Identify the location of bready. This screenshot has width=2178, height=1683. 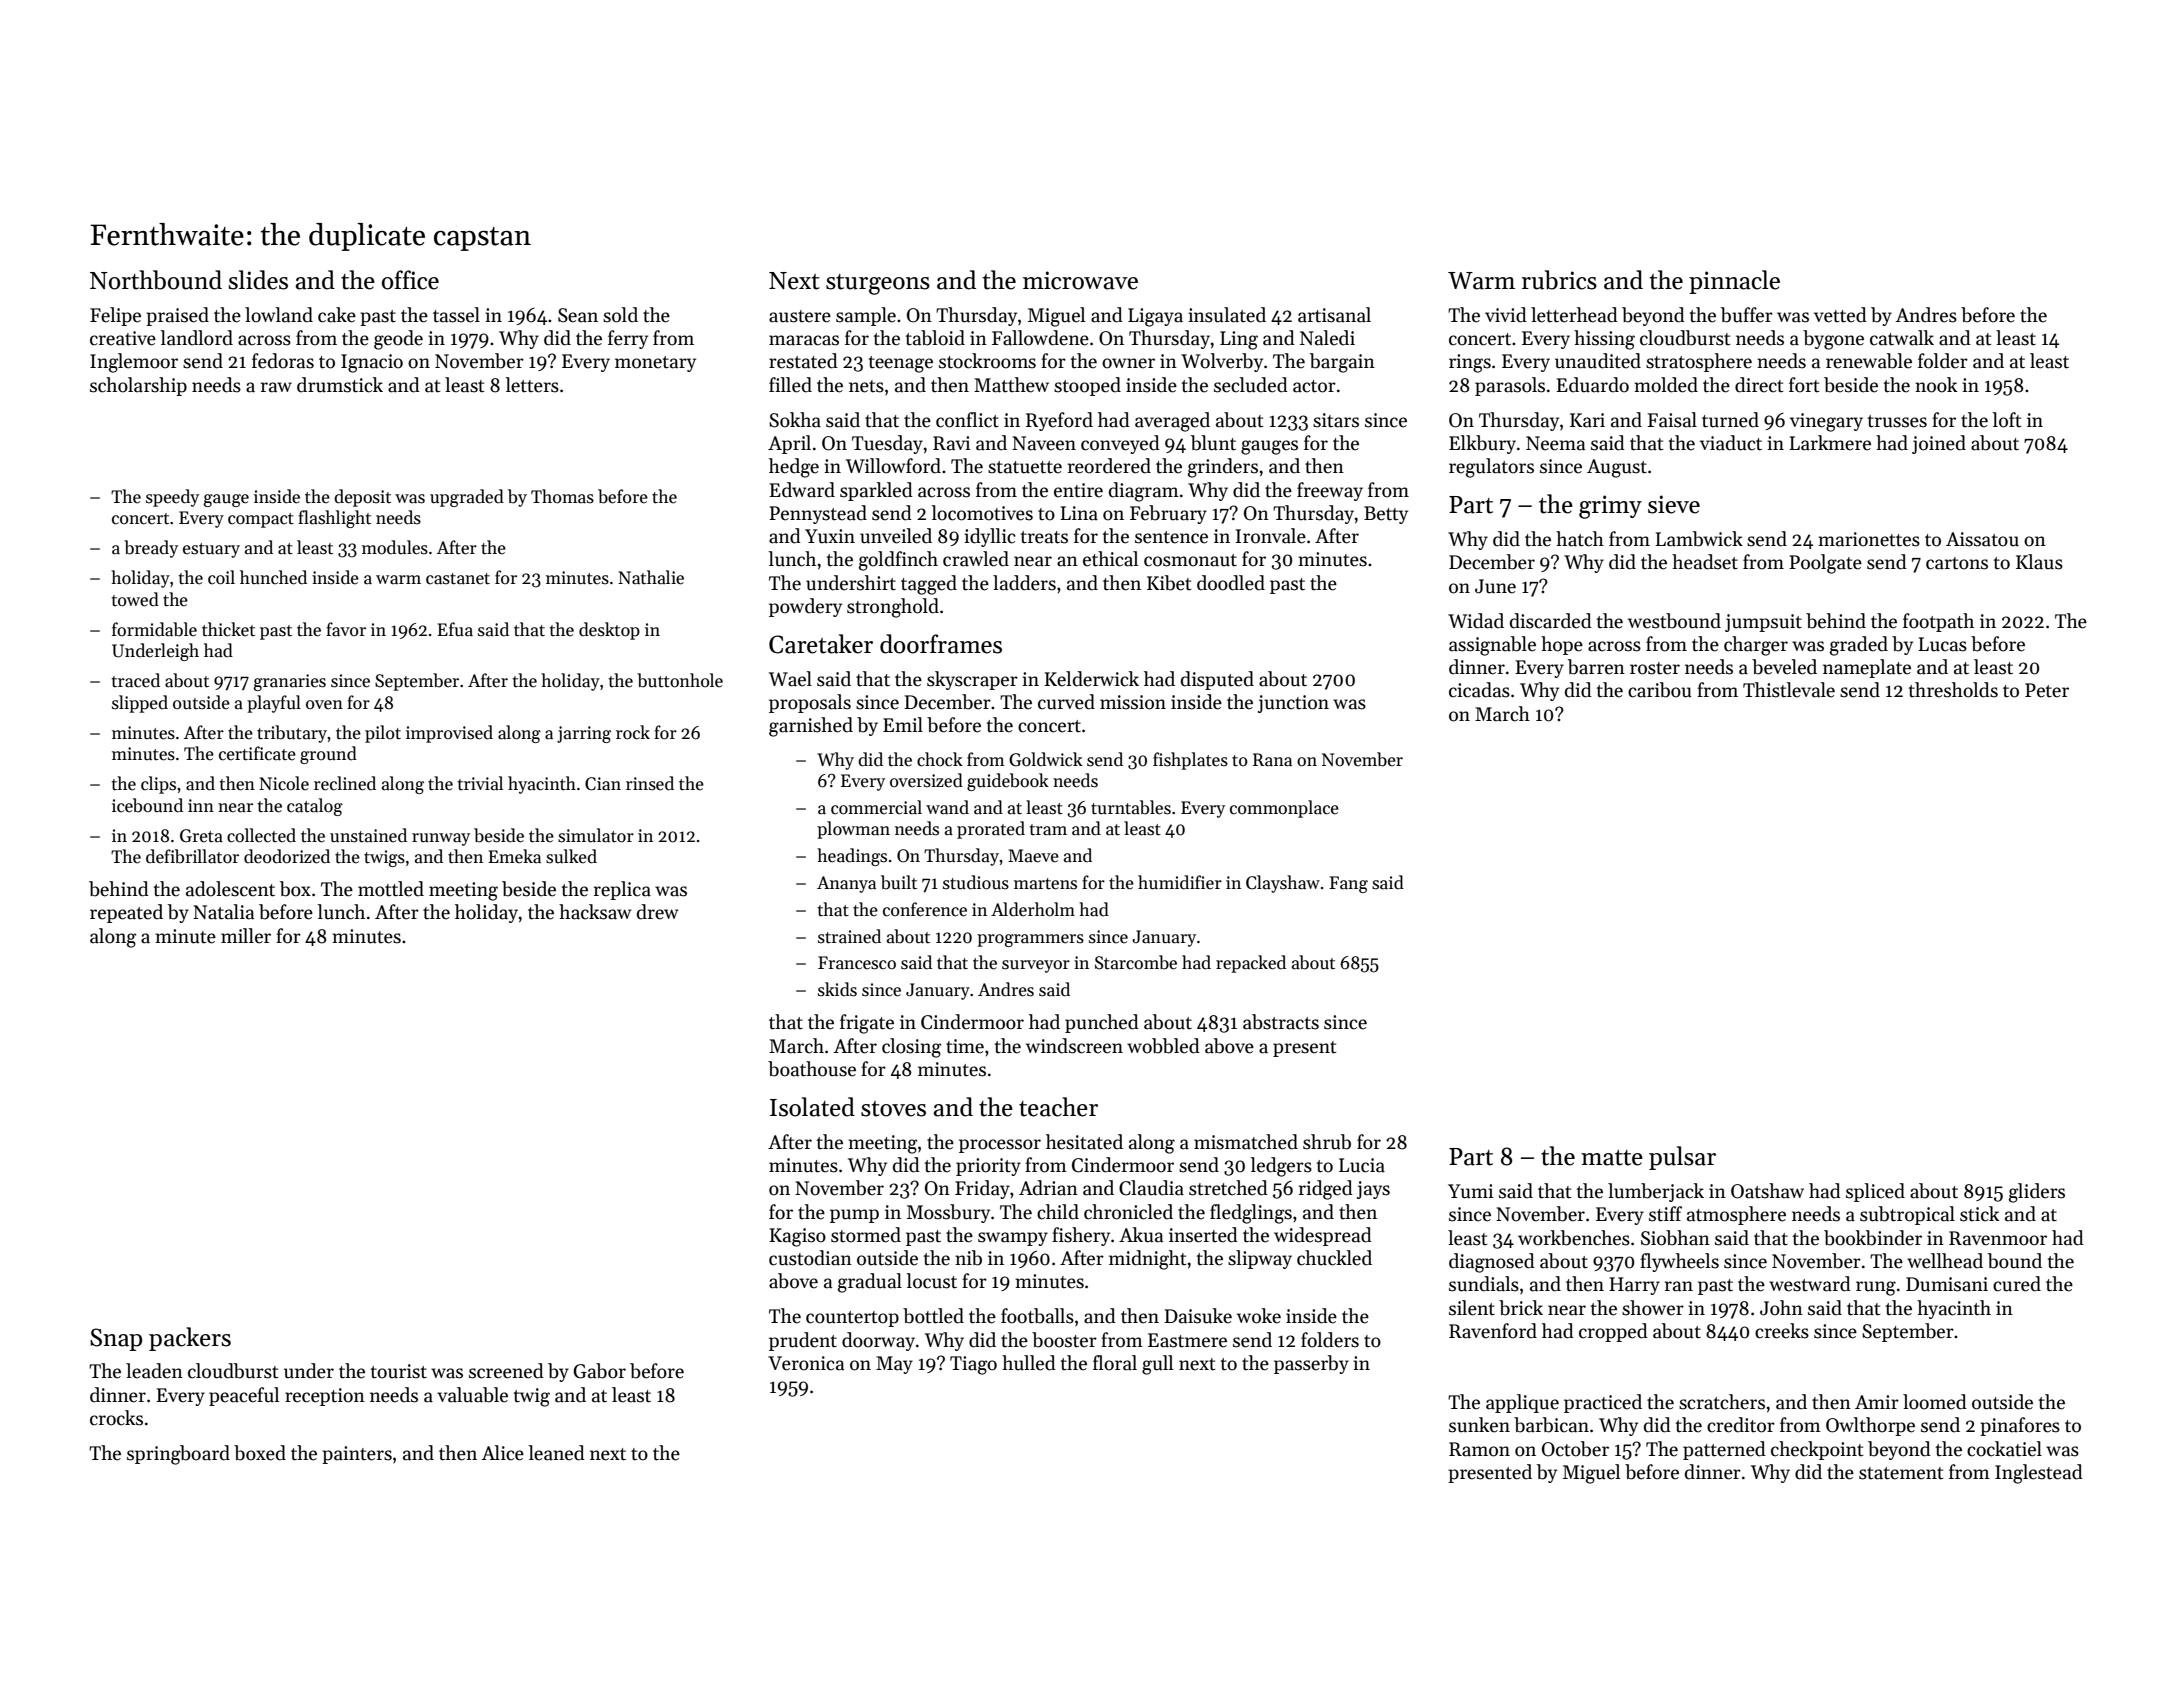
(151, 549).
